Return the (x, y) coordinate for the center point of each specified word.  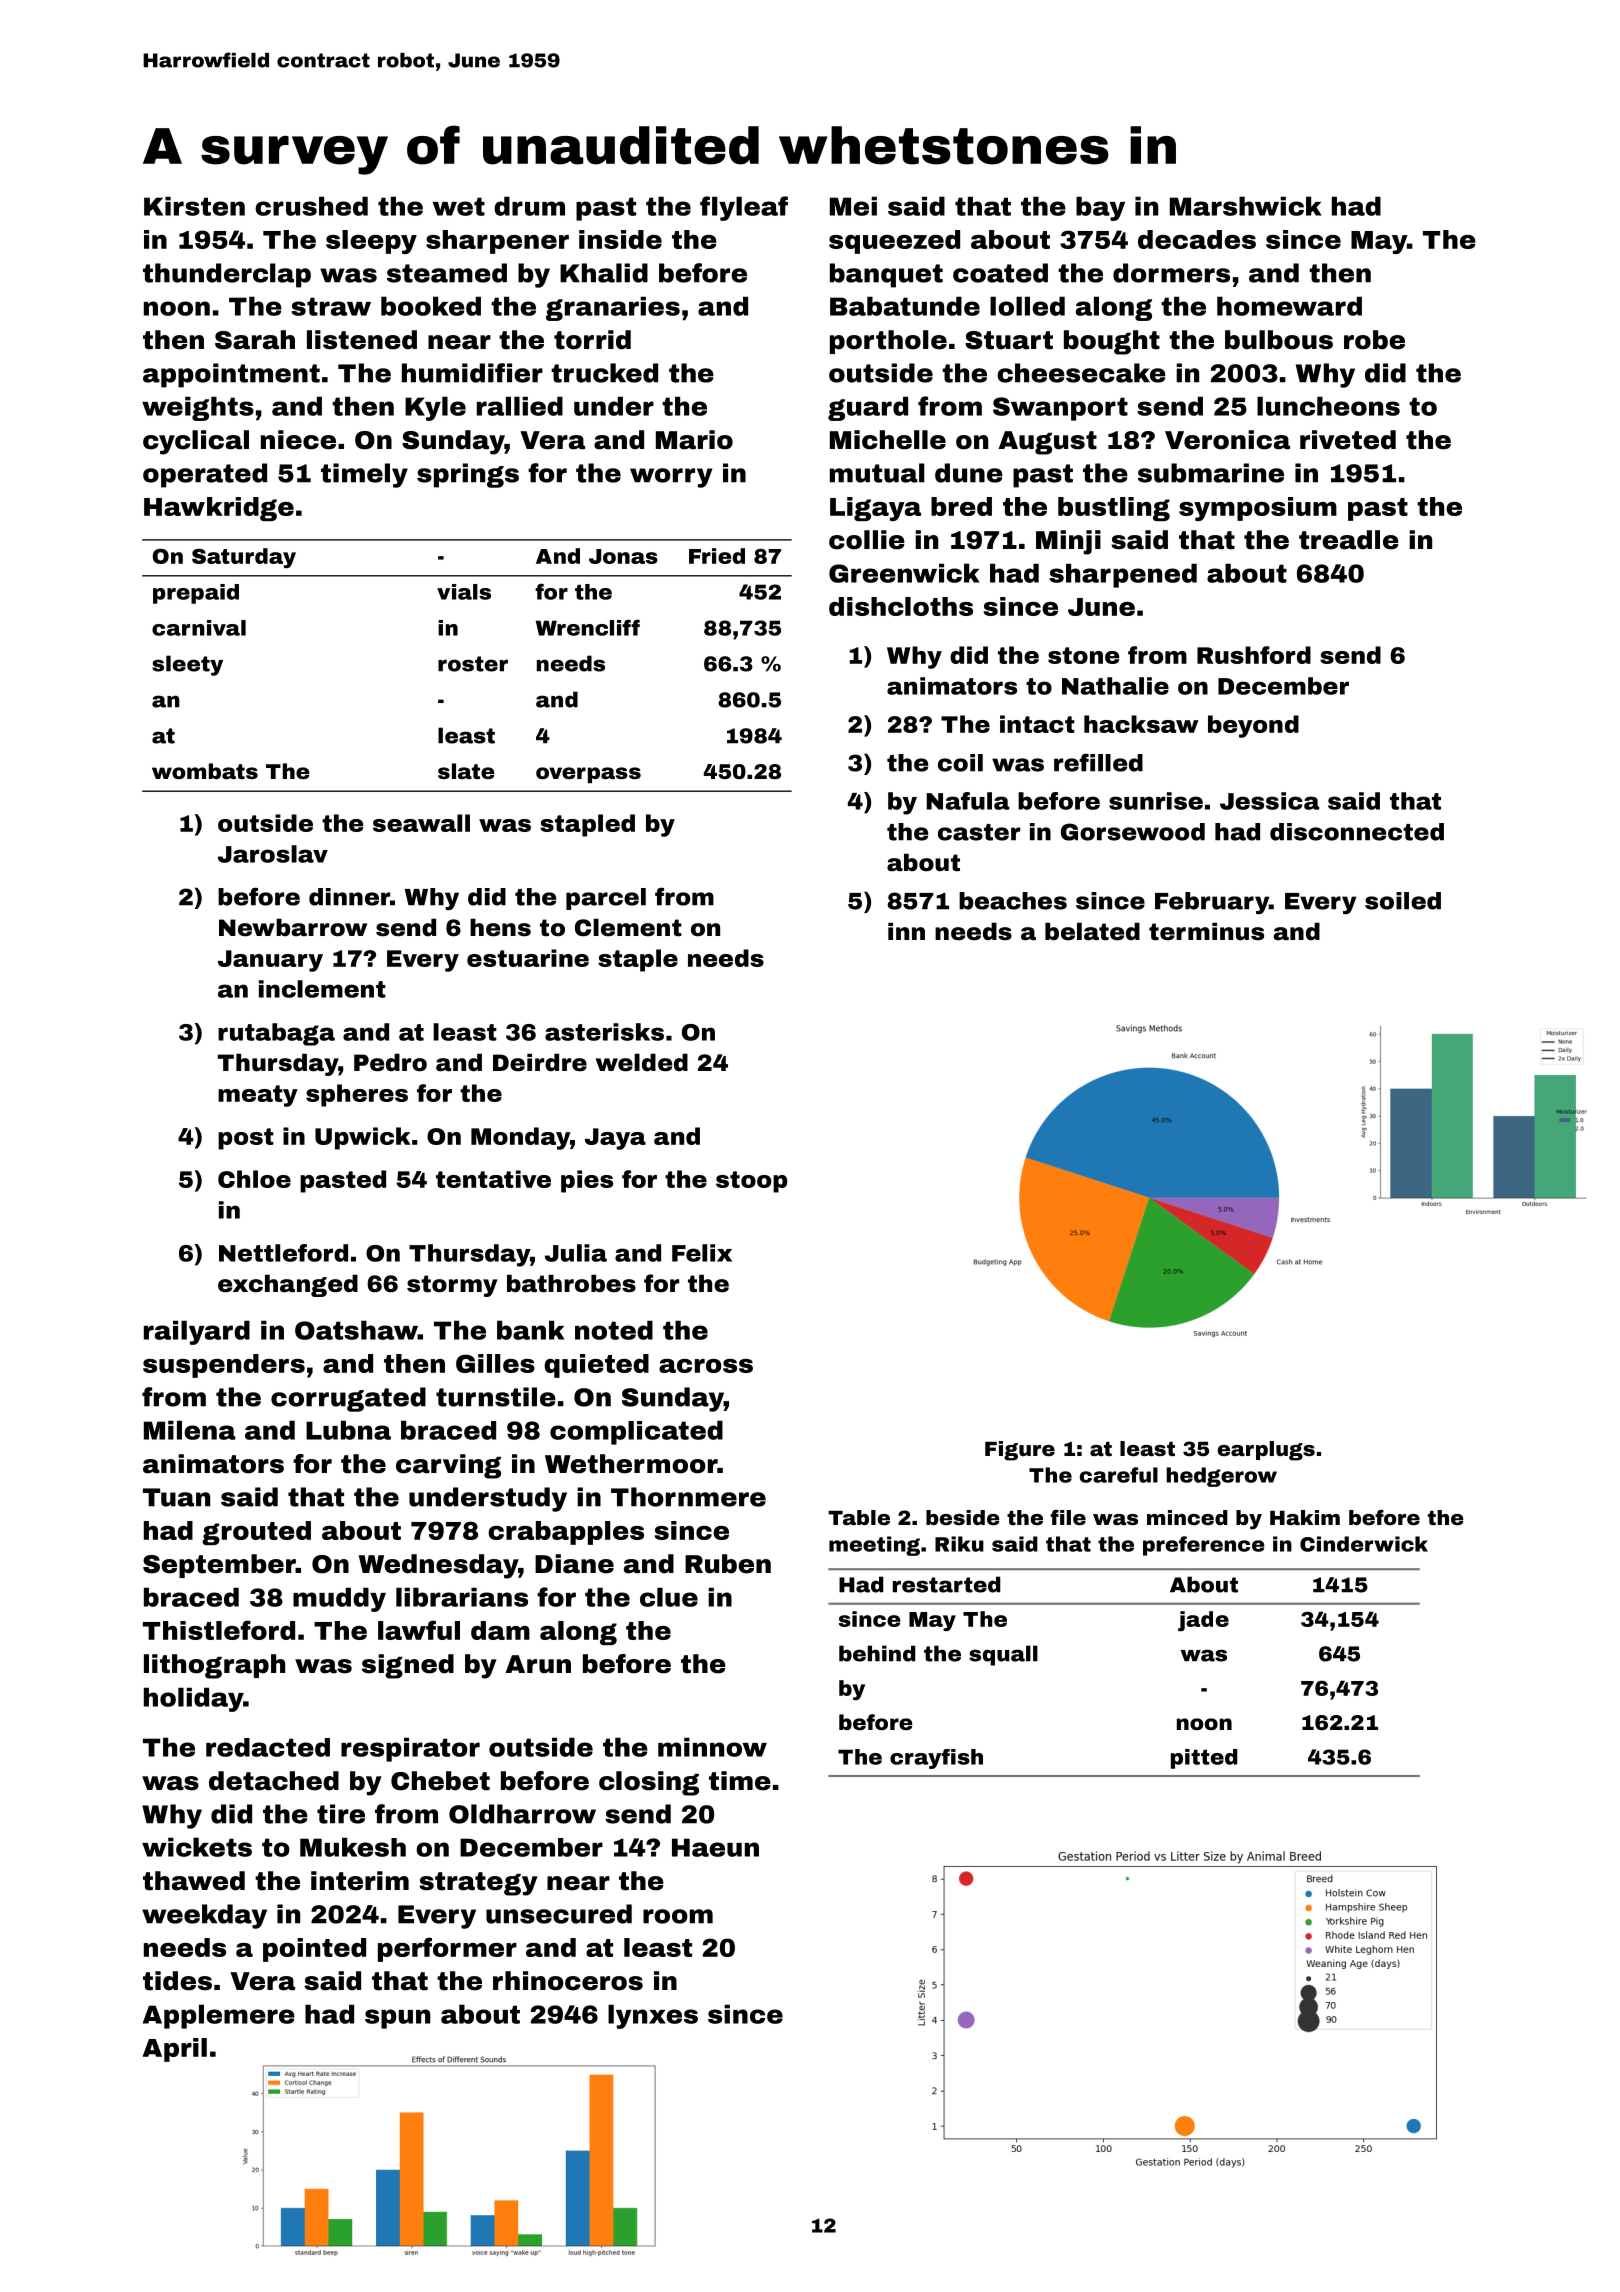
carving (448, 1466)
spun (397, 2019)
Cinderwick (1364, 1544)
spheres (357, 1095)
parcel (606, 899)
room (678, 1916)
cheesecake (1081, 373)
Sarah (255, 340)
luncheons (1328, 406)
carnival (199, 628)
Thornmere (688, 1497)
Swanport (1060, 409)
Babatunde (905, 306)
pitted (1204, 1759)
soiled (1403, 901)
